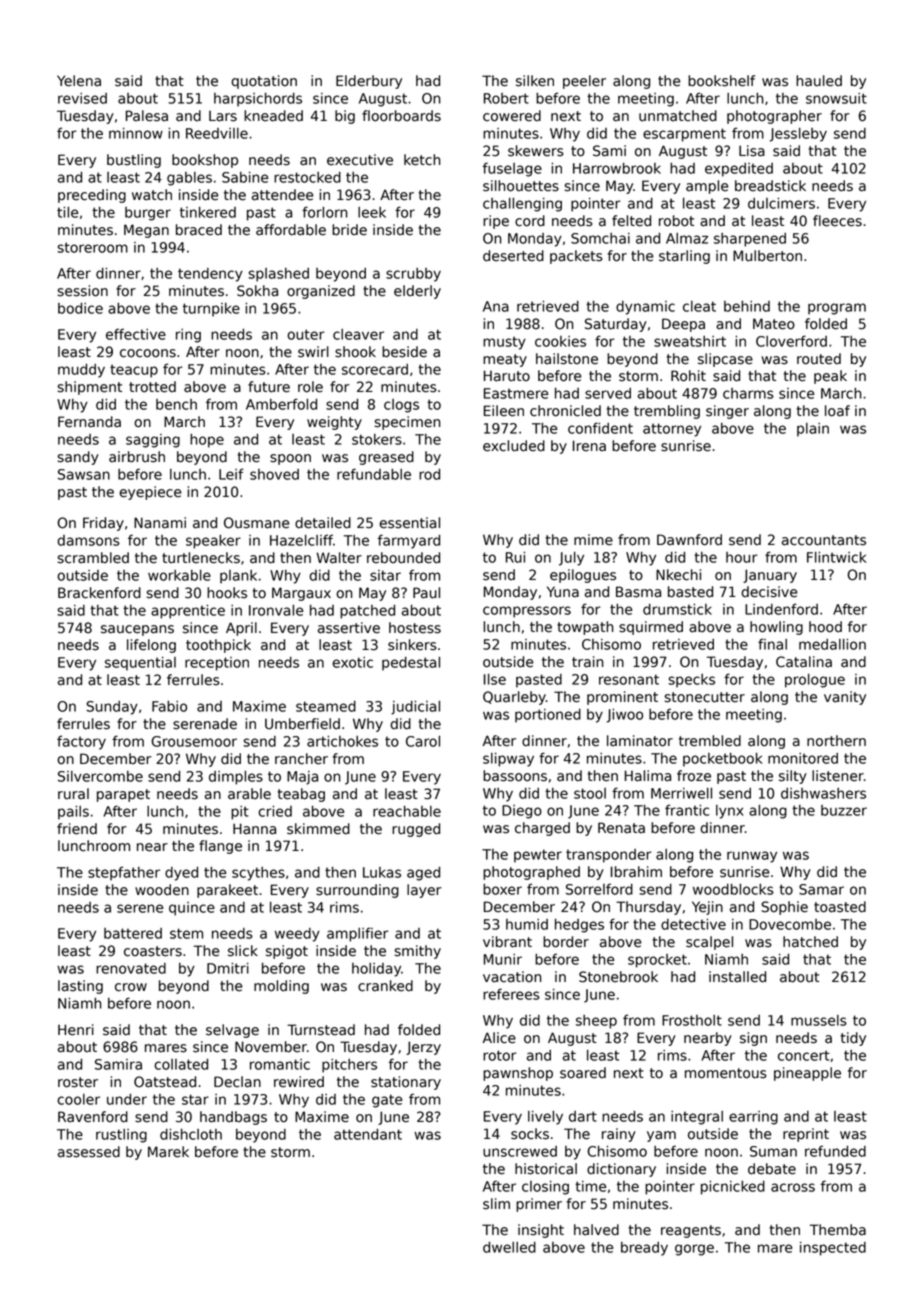 This screenshot has height=1308, width=924. I want to click on storeroom, so click(92, 247).
